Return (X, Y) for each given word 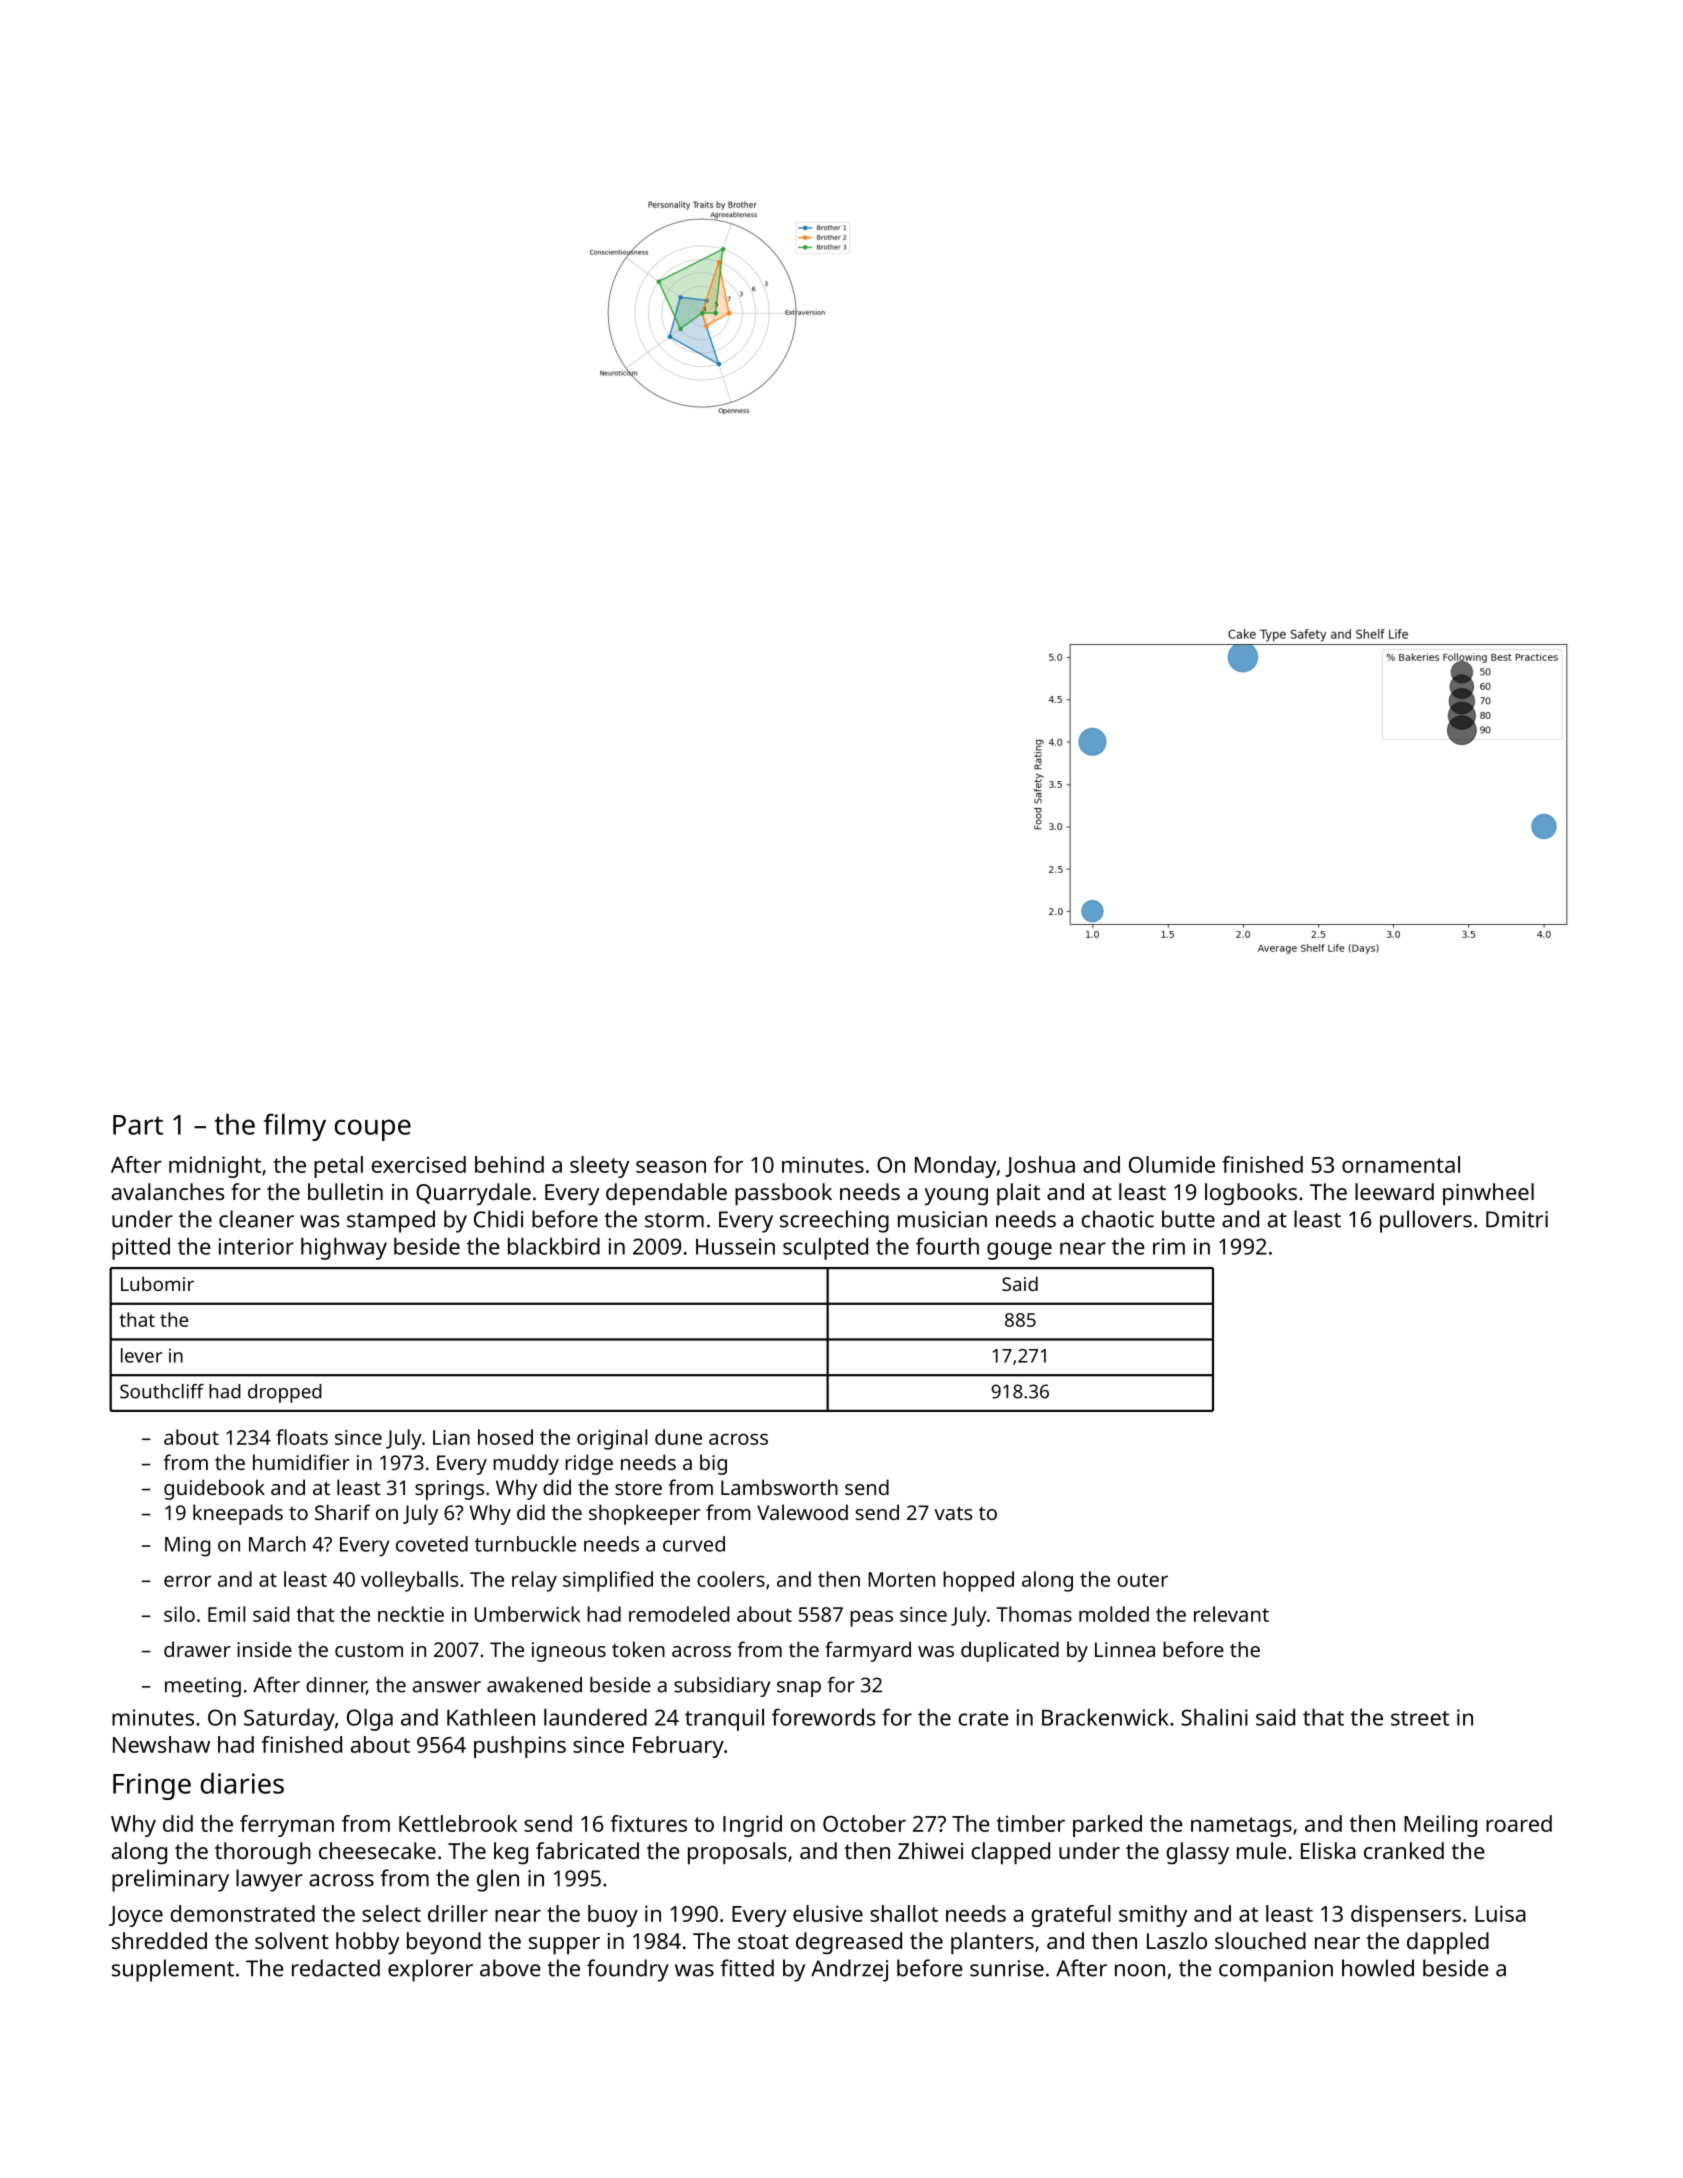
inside (264, 1649)
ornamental (1401, 1164)
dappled (1448, 1943)
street (1420, 1718)
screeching (834, 1221)
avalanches (168, 1191)
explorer (430, 1970)
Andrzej (849, 1970)
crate (983, 1718)
